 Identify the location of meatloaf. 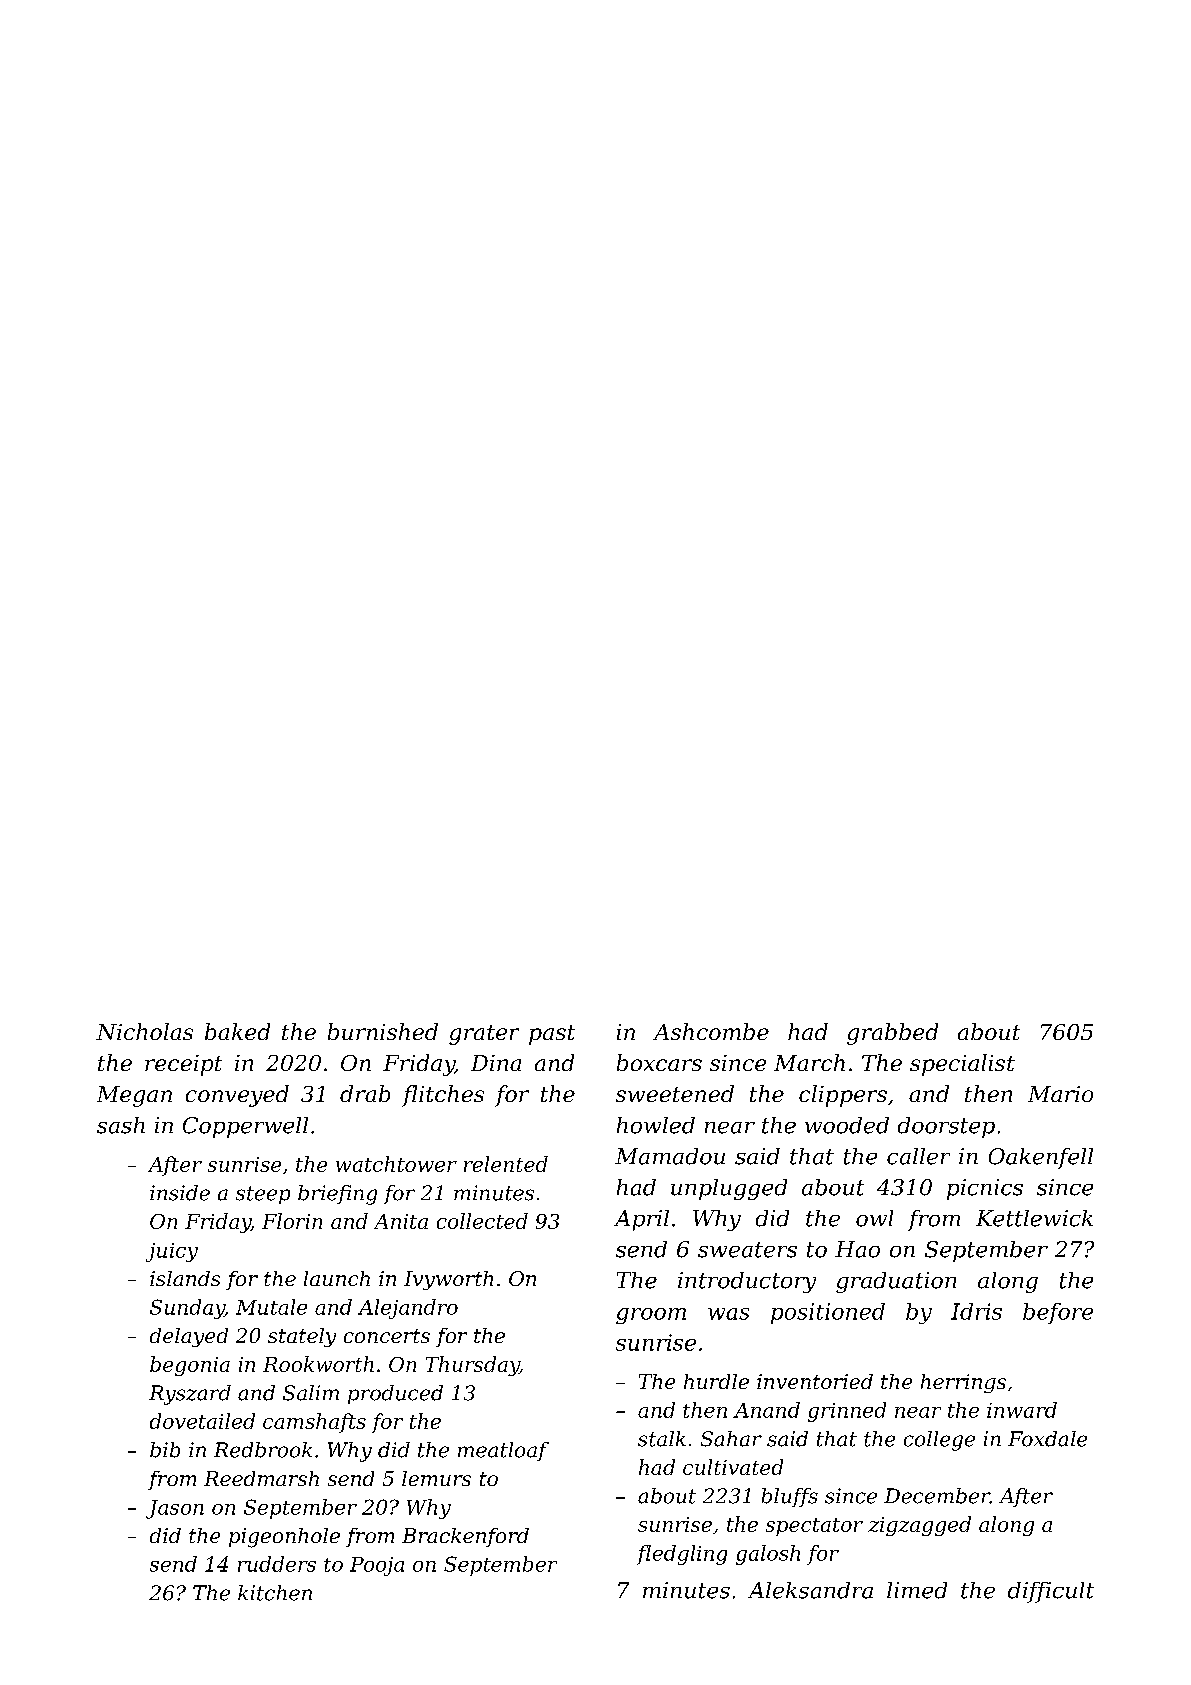
(503, 1451).
